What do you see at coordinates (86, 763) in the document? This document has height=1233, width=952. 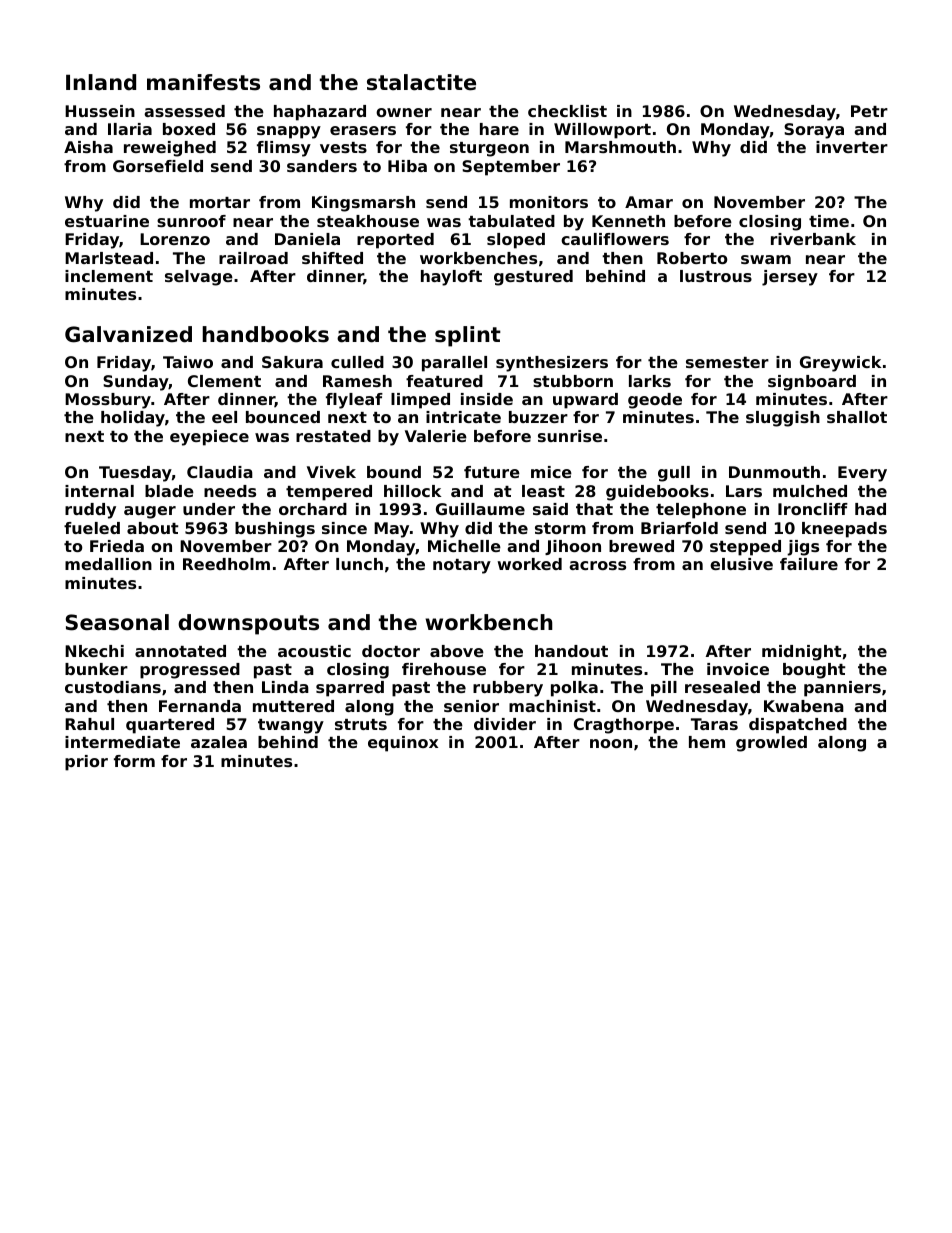 I see `prior` at bounding box center [86, 763].
